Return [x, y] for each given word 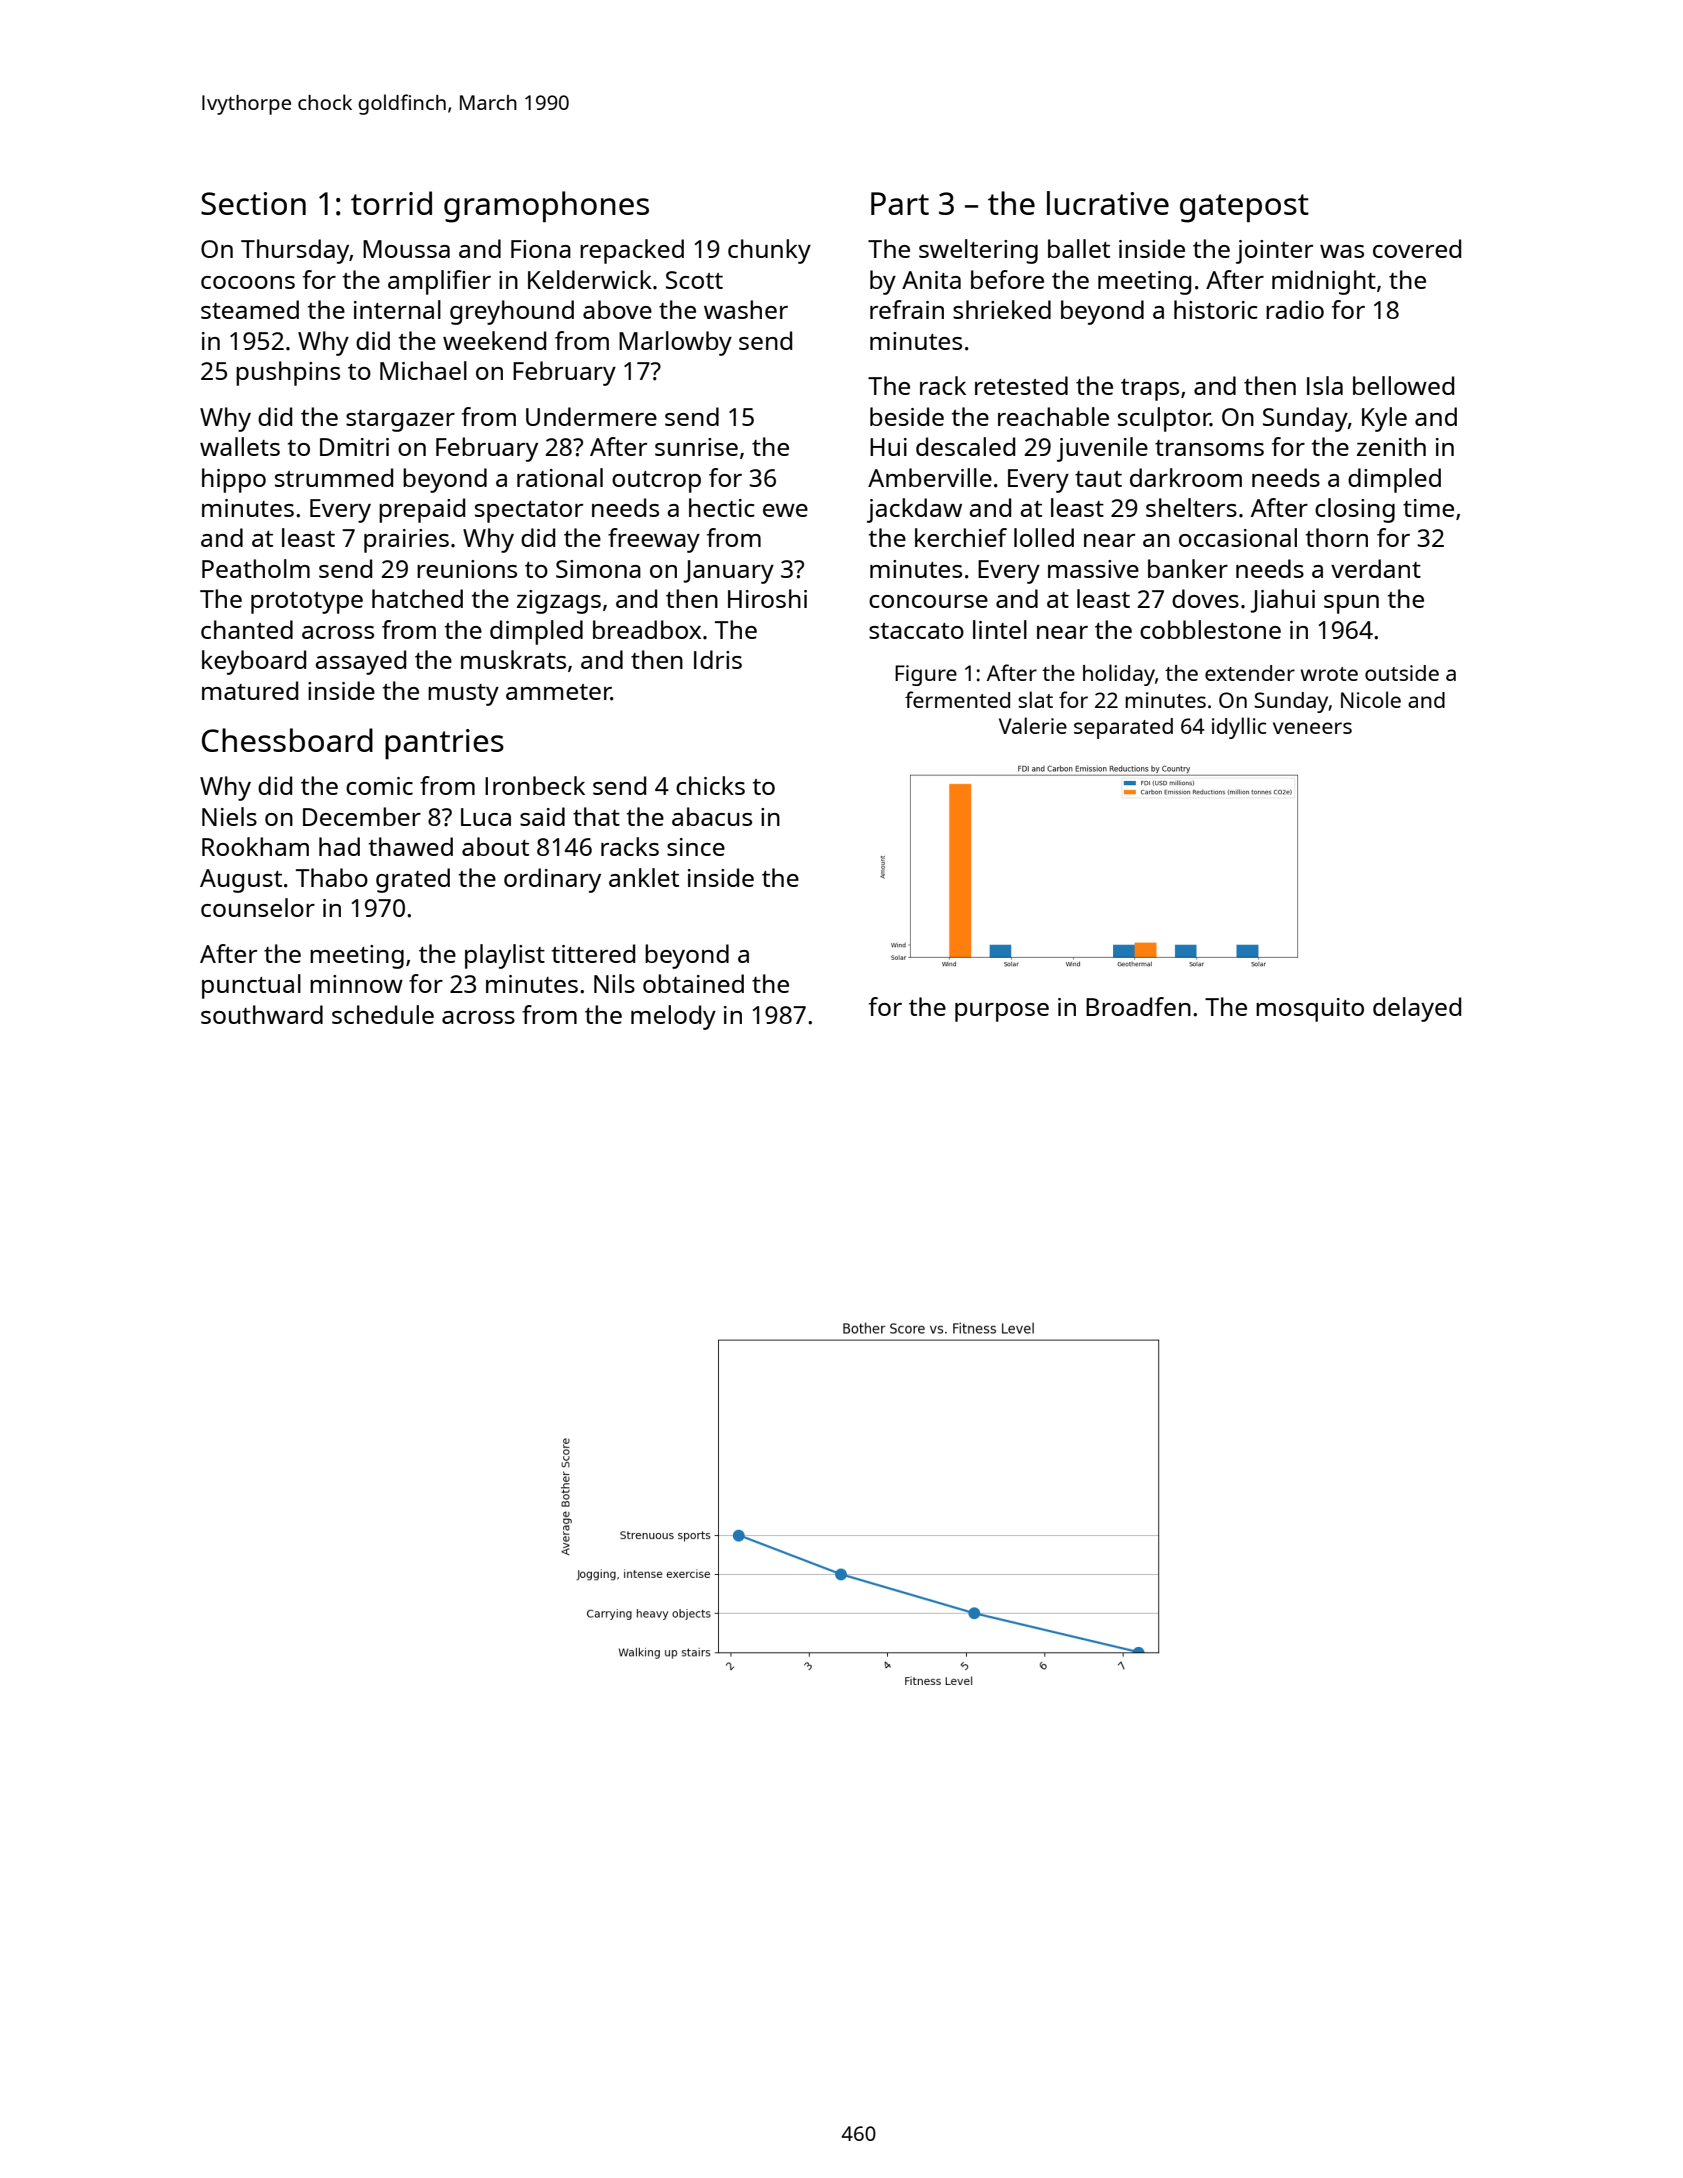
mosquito [1310, 1010]
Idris [718, 659]
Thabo [332, 877]
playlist [505, 956]
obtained [693, 983]
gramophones [546, 207]
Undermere [591, 416]
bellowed [1403, 385]
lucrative [1108, 203]
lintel [1000, 629]
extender [1250, 673]
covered [1417, 248]
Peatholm [256, 568]
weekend [494, 340]
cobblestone [1210, 629]
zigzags [559, 602]
